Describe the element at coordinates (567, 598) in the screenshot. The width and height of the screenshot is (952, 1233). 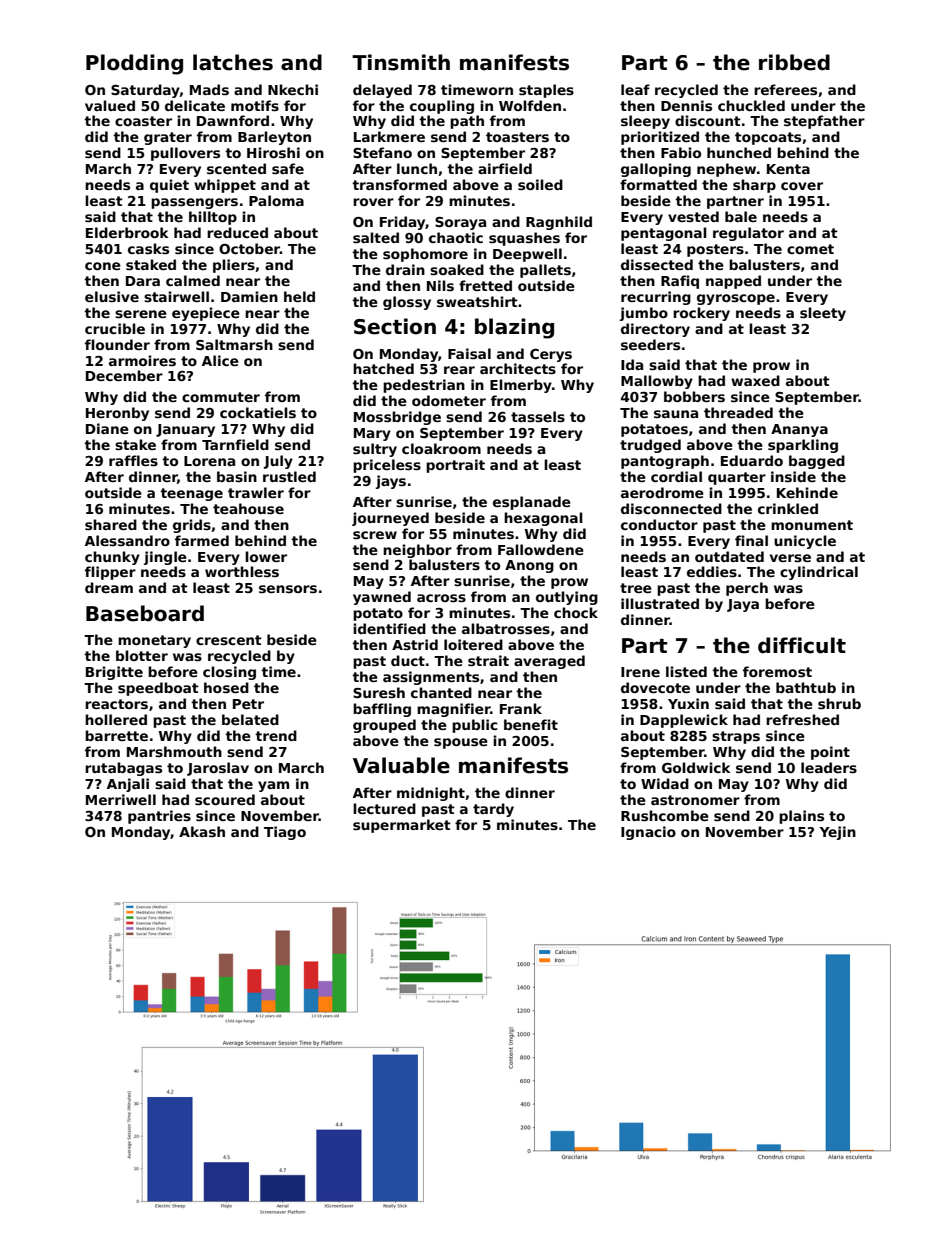
I see `outlying` at that location.
